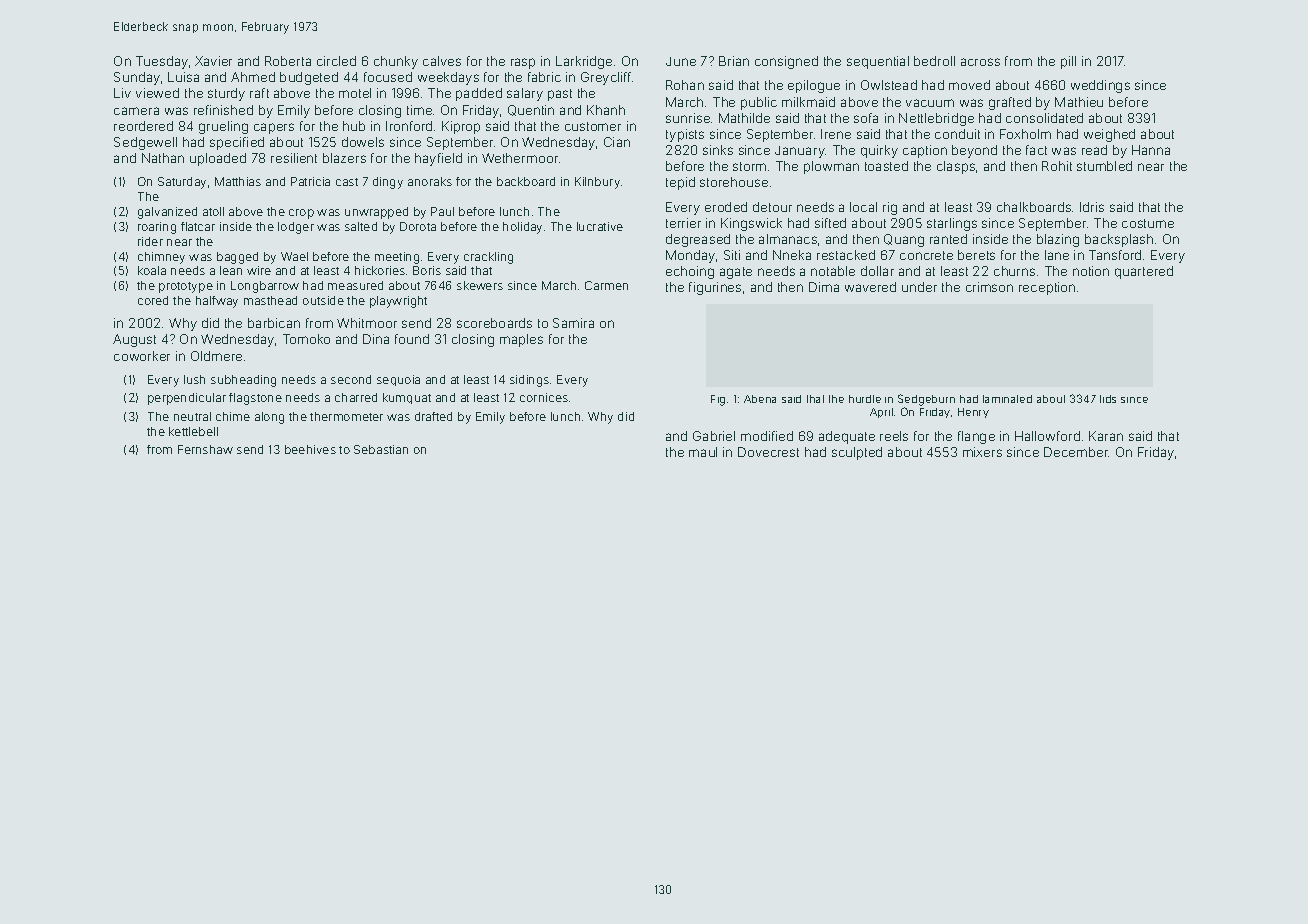 The height and width of the screenshot is (924, 1308). What do you see at coordinates (136, 111) in the screenshot?
I see `camera` at bounding box center [136, 111].
